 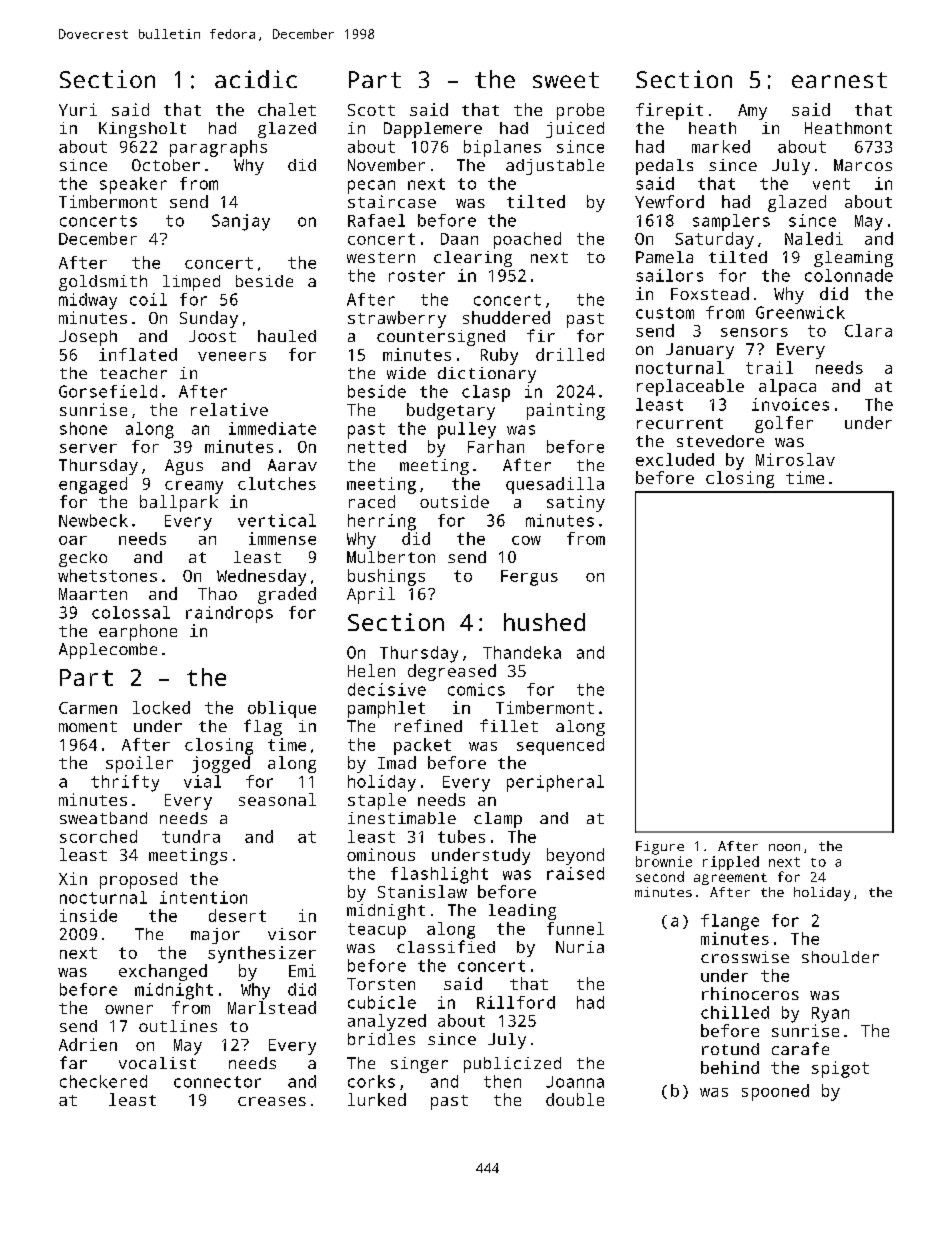 I want to click on locked, so click(x=161, y=707).
